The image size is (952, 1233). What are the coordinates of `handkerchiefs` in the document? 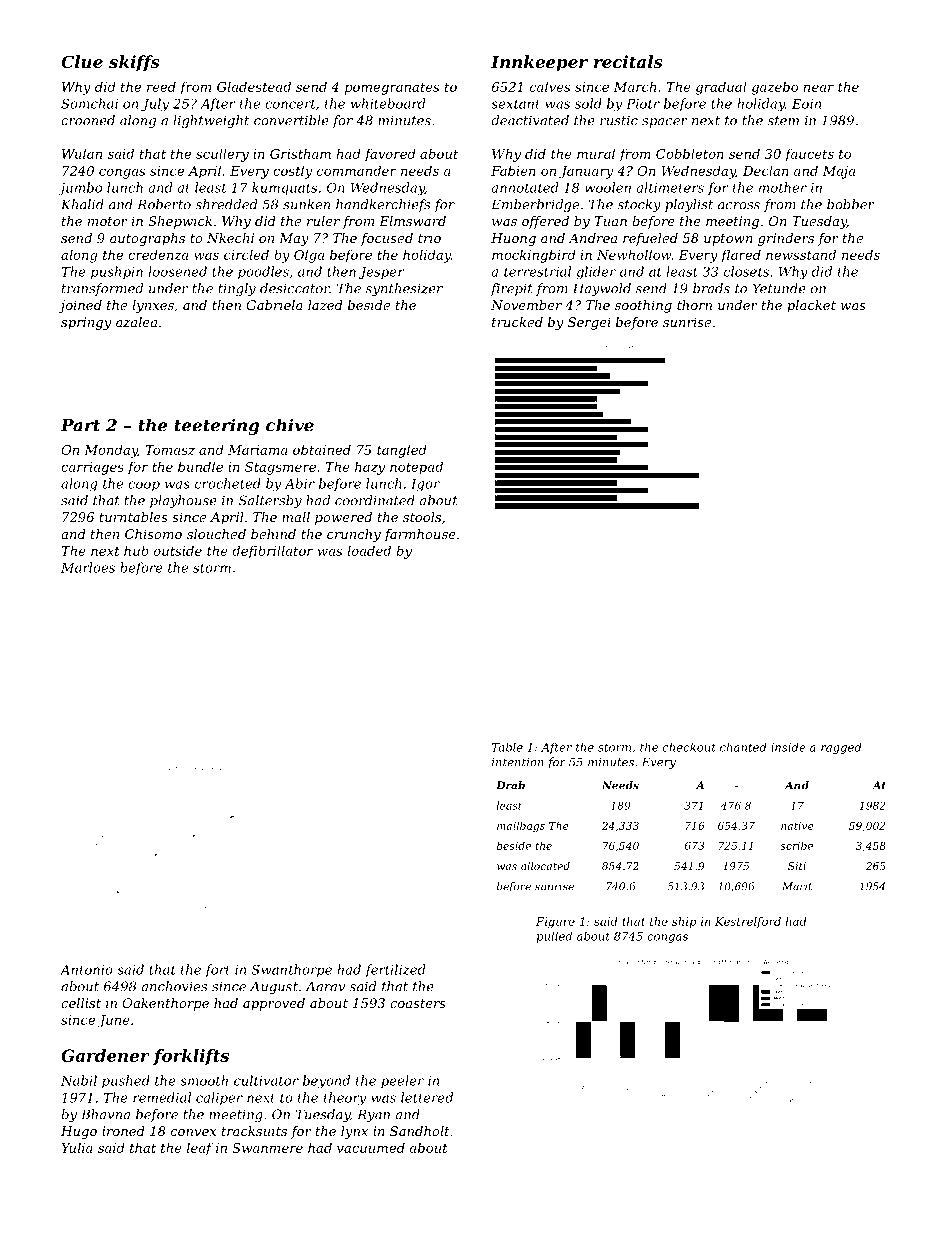 It's located at (383, 205).
